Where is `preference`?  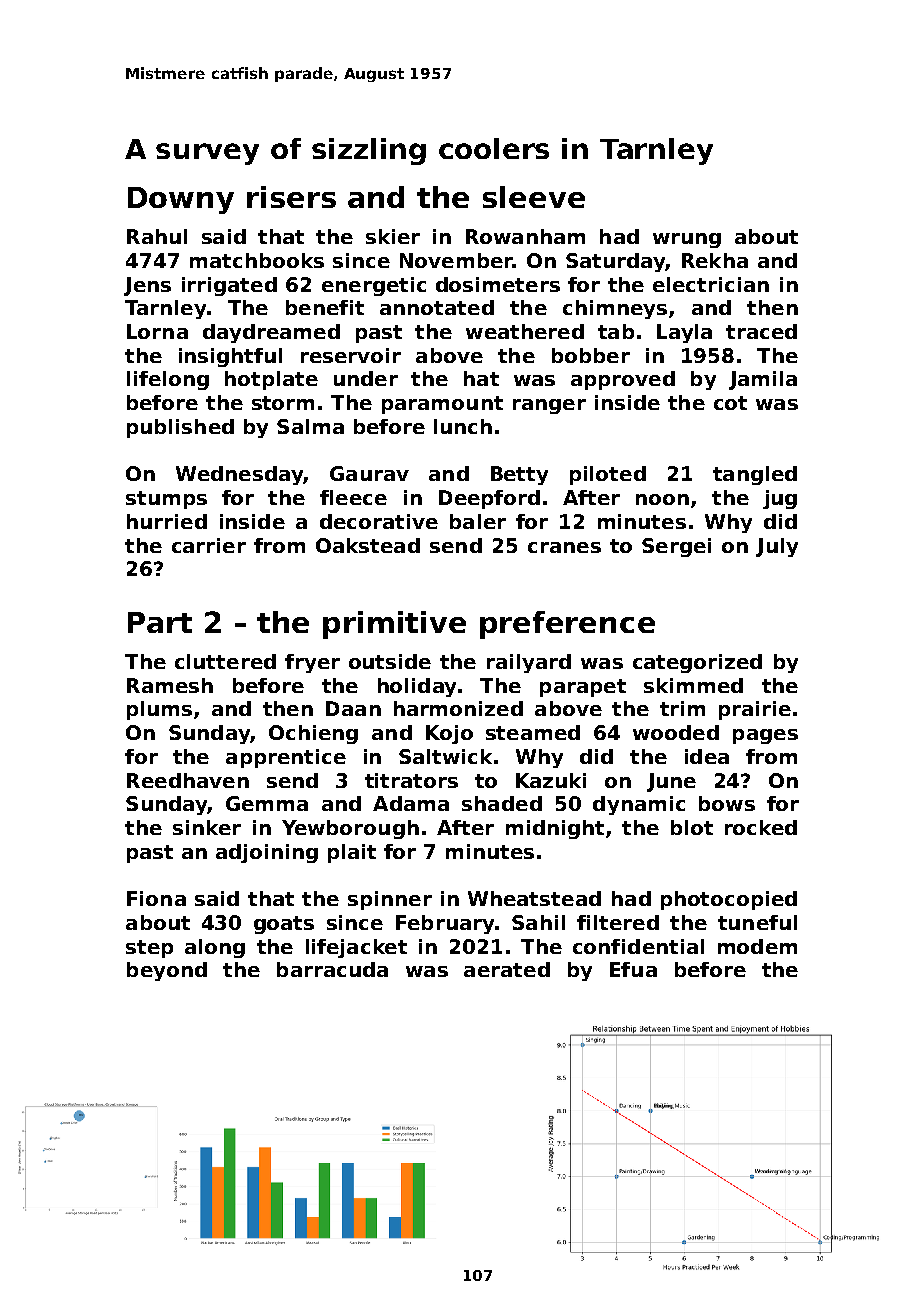 preference is located at coordinates (567, 625).
